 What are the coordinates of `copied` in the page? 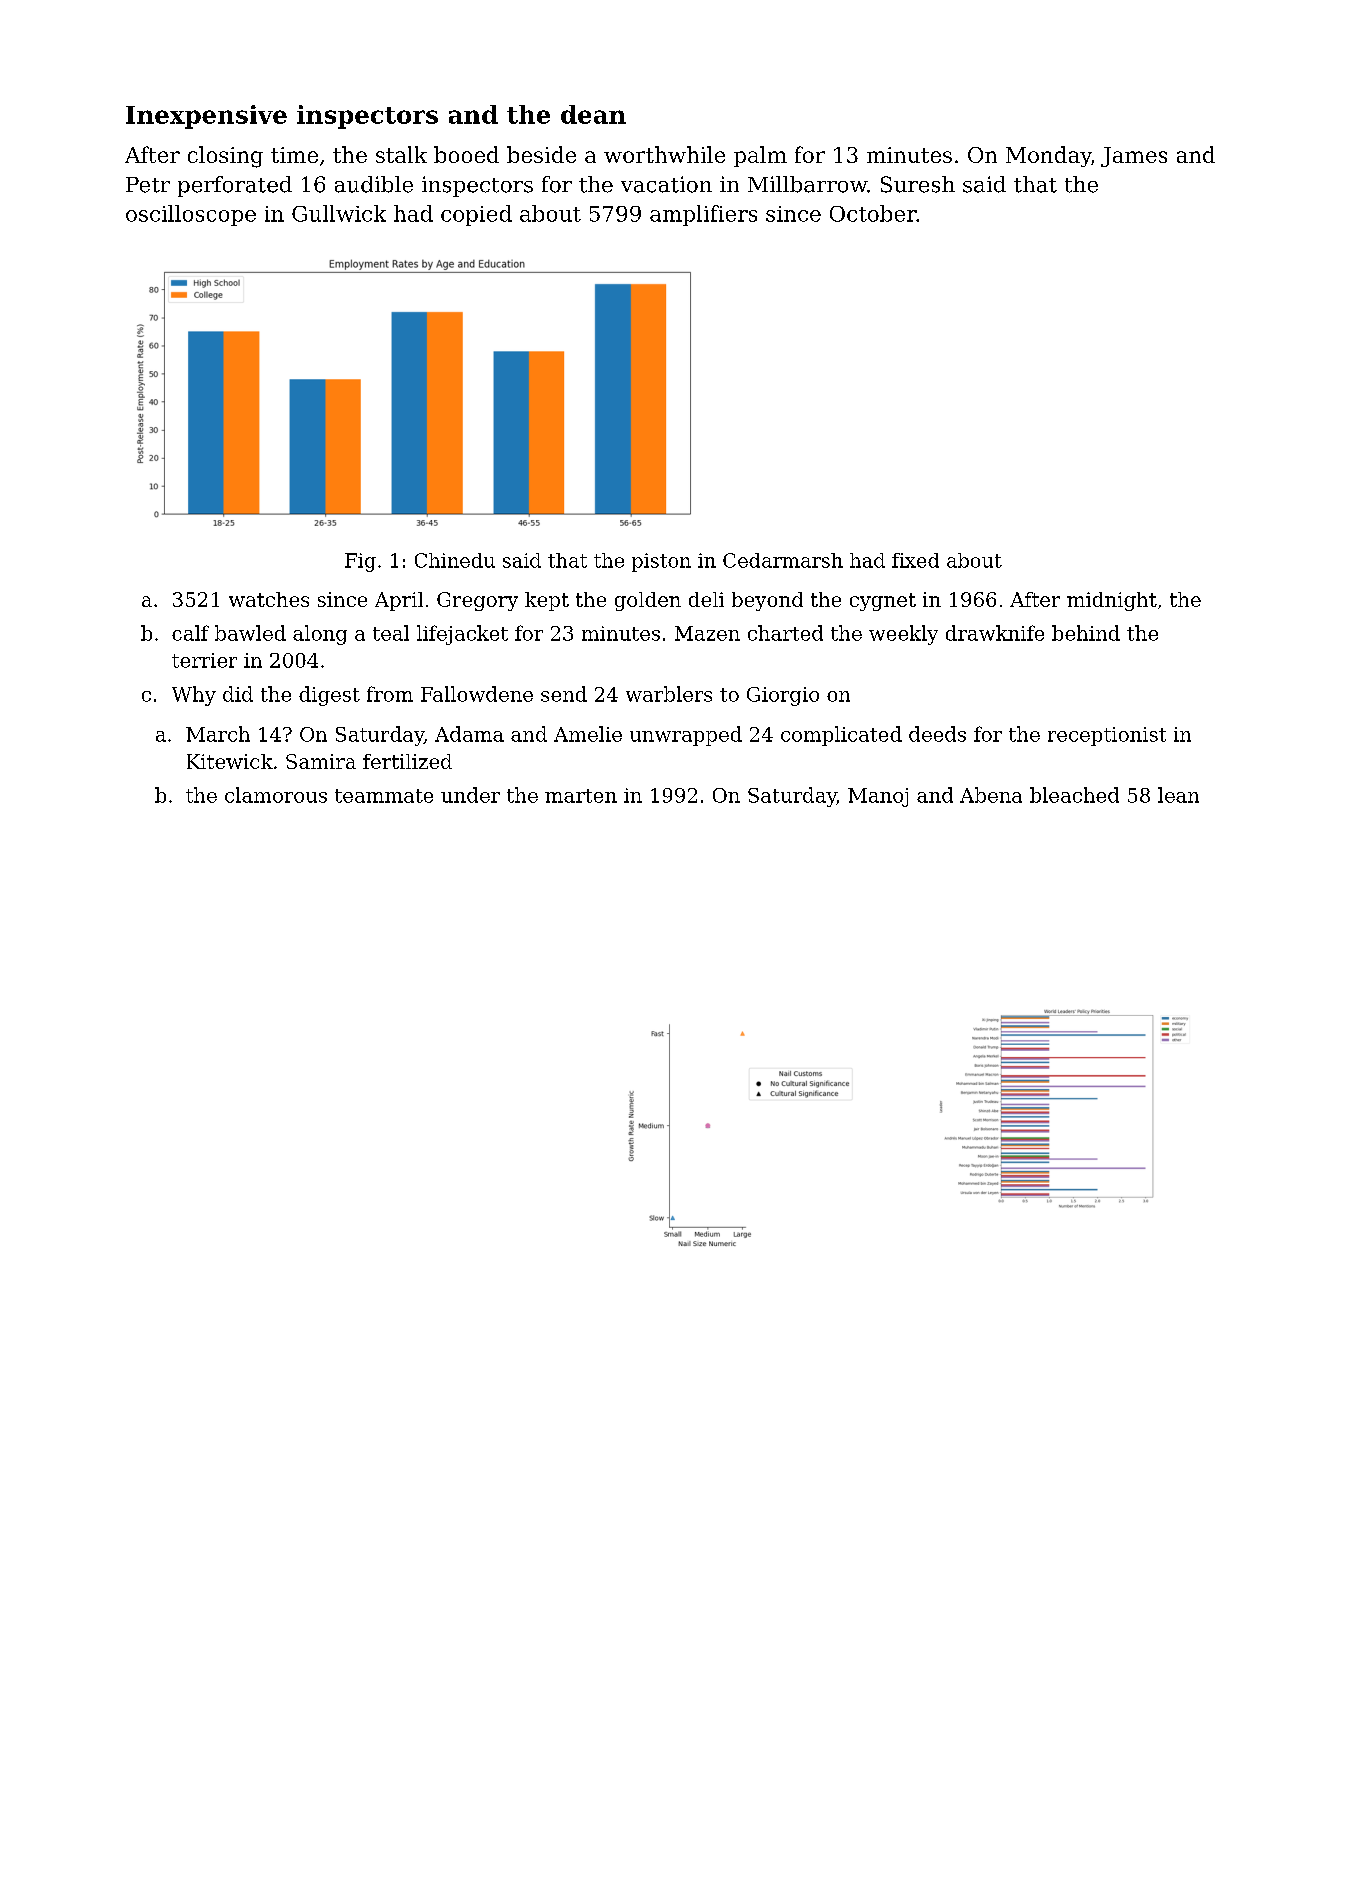 It's located at (476, 215).
